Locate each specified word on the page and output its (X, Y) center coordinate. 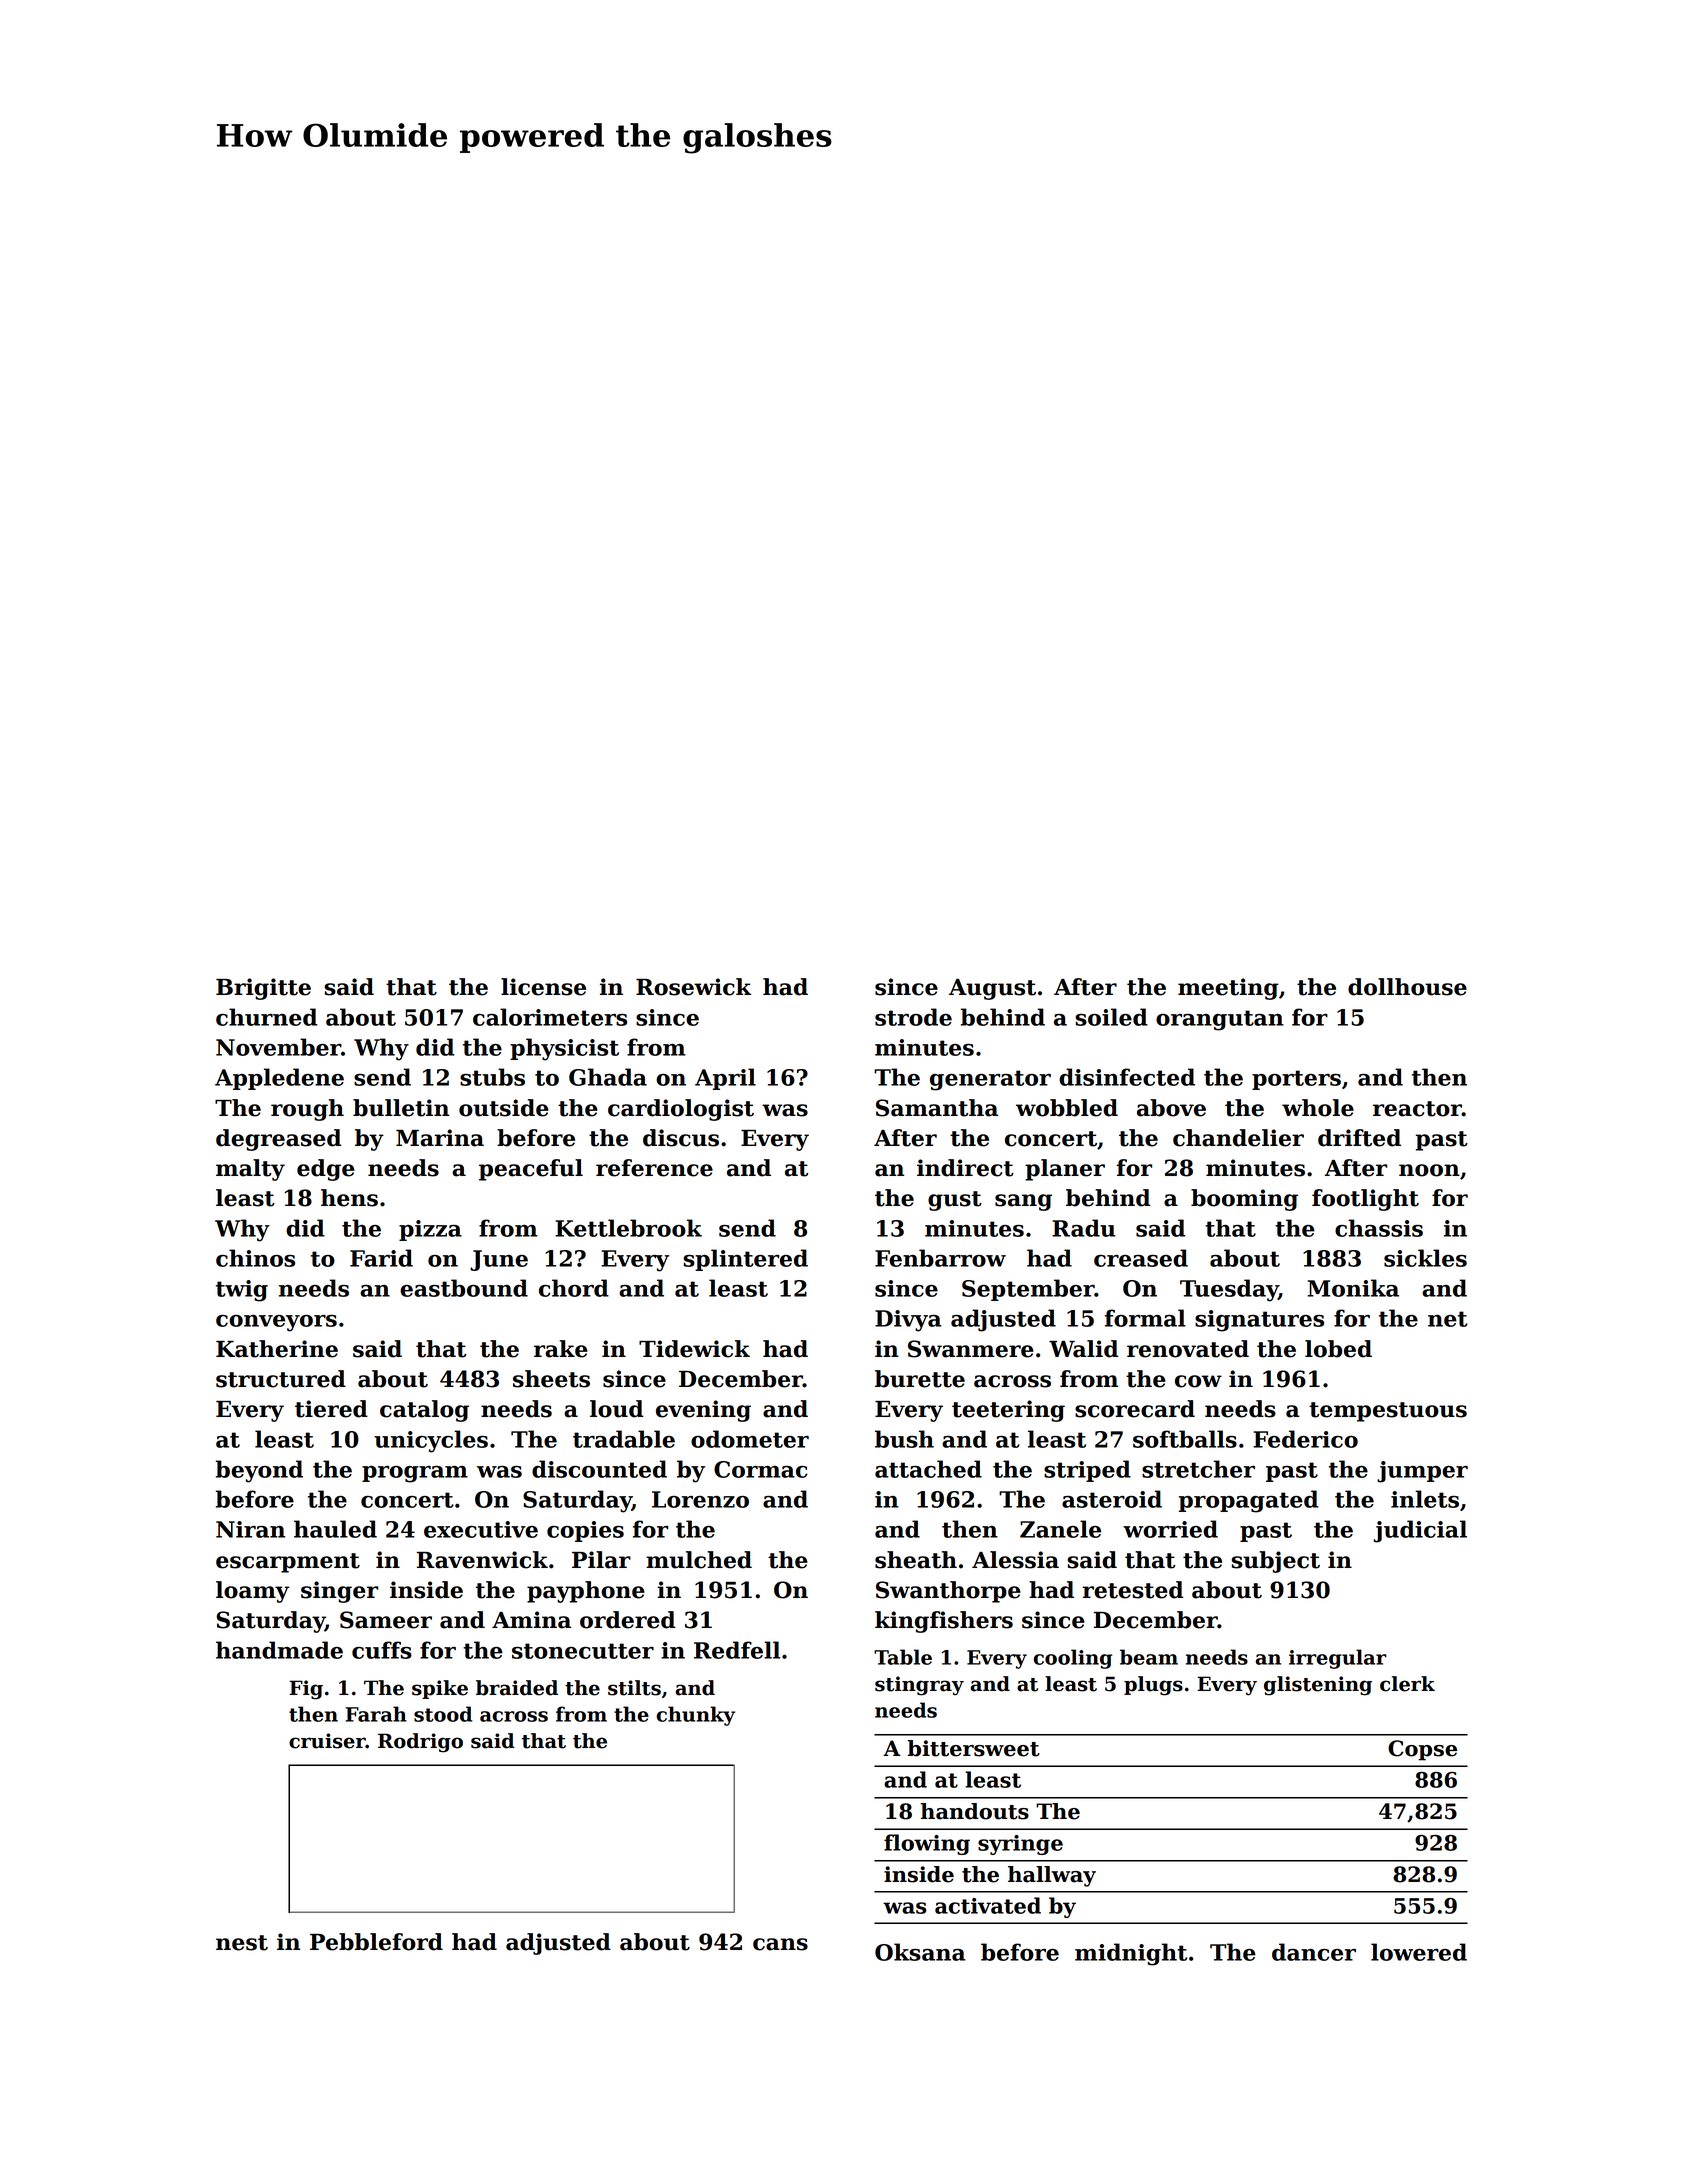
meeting (1228, 989)
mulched (699, 1560)
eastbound (464, 1288)
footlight (1365, 1200)
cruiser (327, 1741)
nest (242, 1943)
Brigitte (263, 989)
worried (1170, 1529)
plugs (1153, 1686)
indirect (965, 1168)
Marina (440, 1138)
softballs (1185, 1439)
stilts (634, 1688)
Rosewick (693, 987)
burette (920, 1379)
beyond (259, 1471)
